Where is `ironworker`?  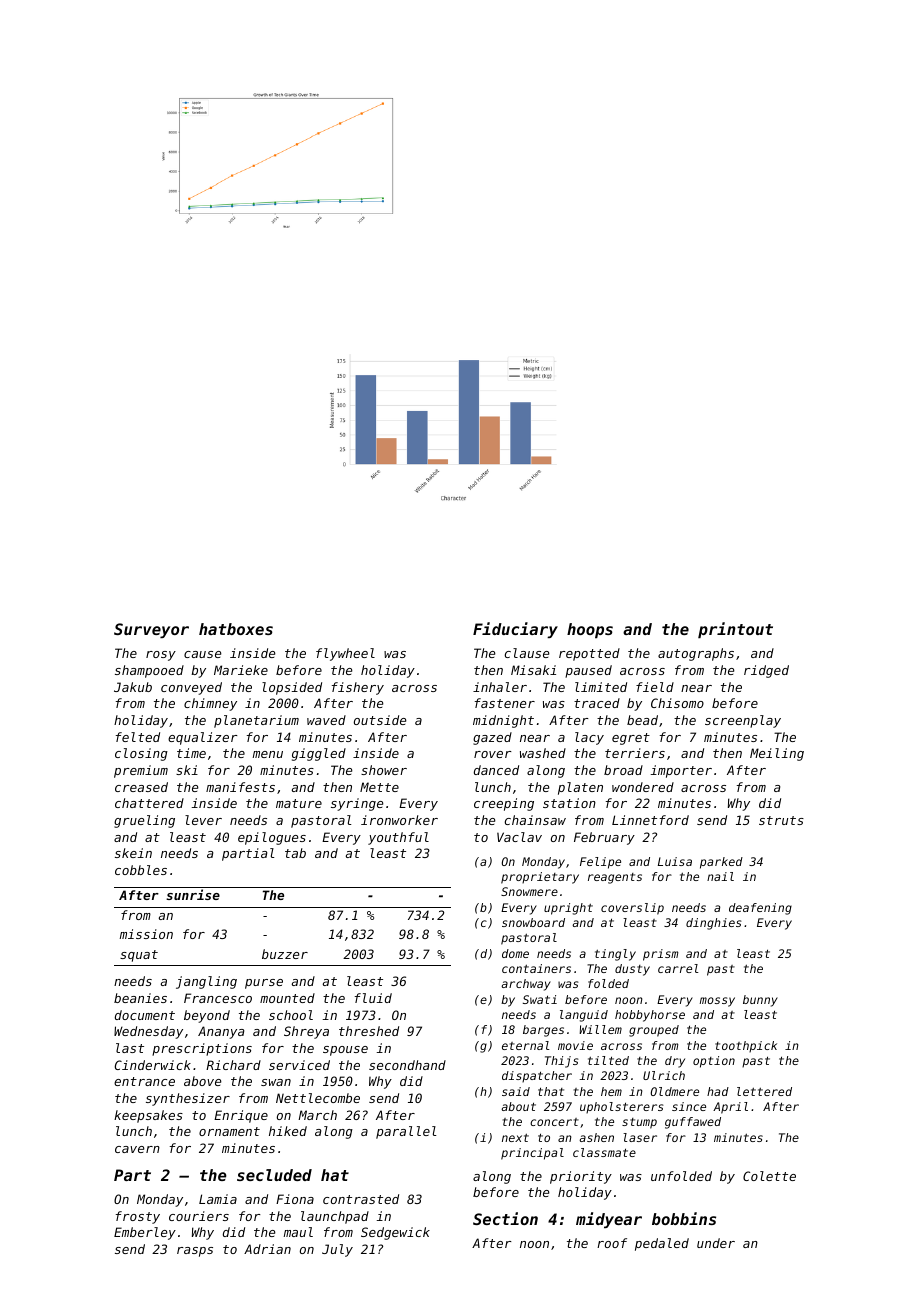
ironworker is located at coordinates (399, 820).
